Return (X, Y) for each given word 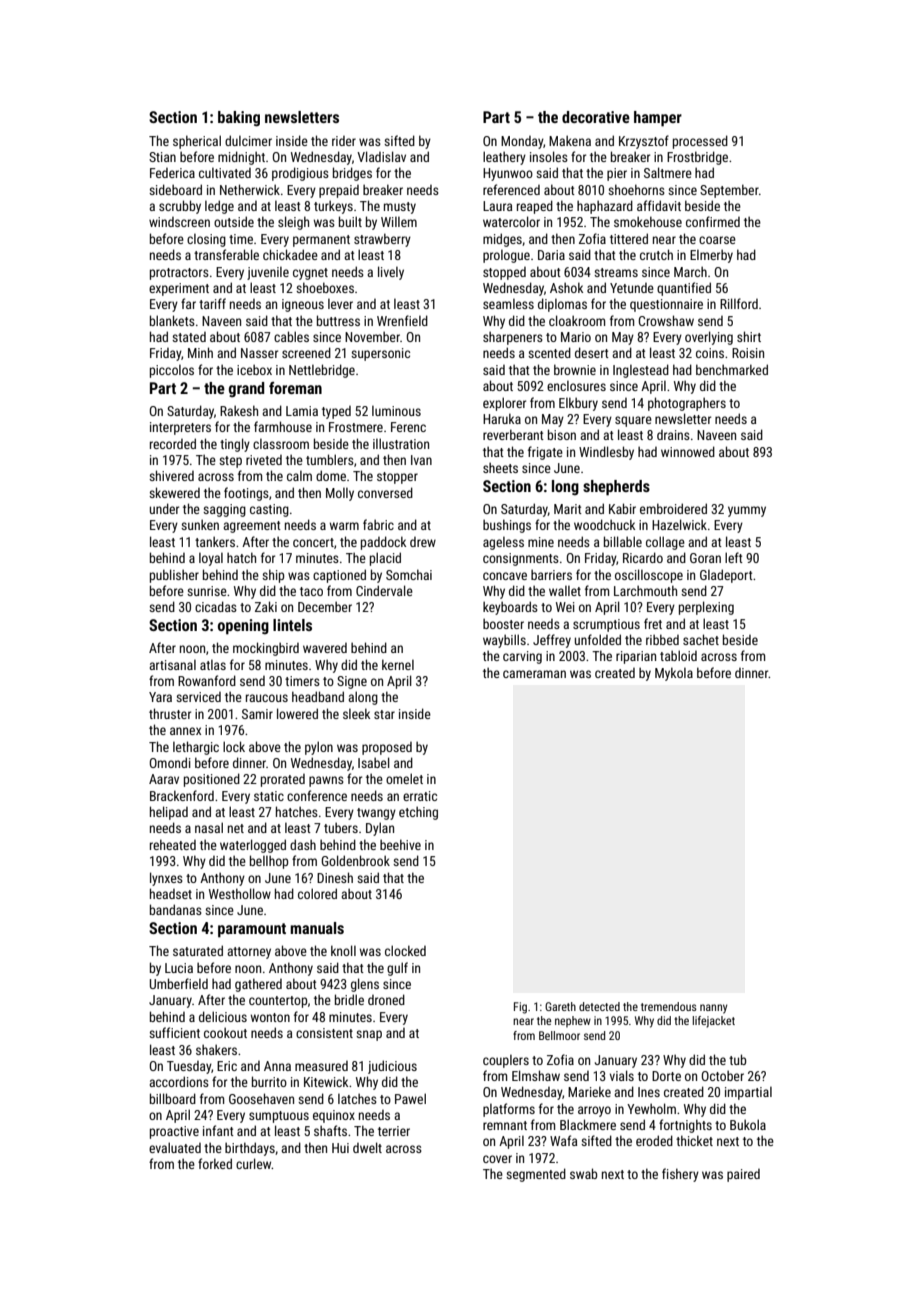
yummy (747, 511)
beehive (400, 844)
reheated (173, 844)
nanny (714, 1009)
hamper (658, 119)
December (325, 606)
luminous (396, 411)
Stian (162, 157)
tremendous (669, 1006)
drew (423, 542)
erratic (420, 796)
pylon (319, 748)
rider (344, 141)
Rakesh (239, 410)
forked (215, 1163)
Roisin (748, 353)
